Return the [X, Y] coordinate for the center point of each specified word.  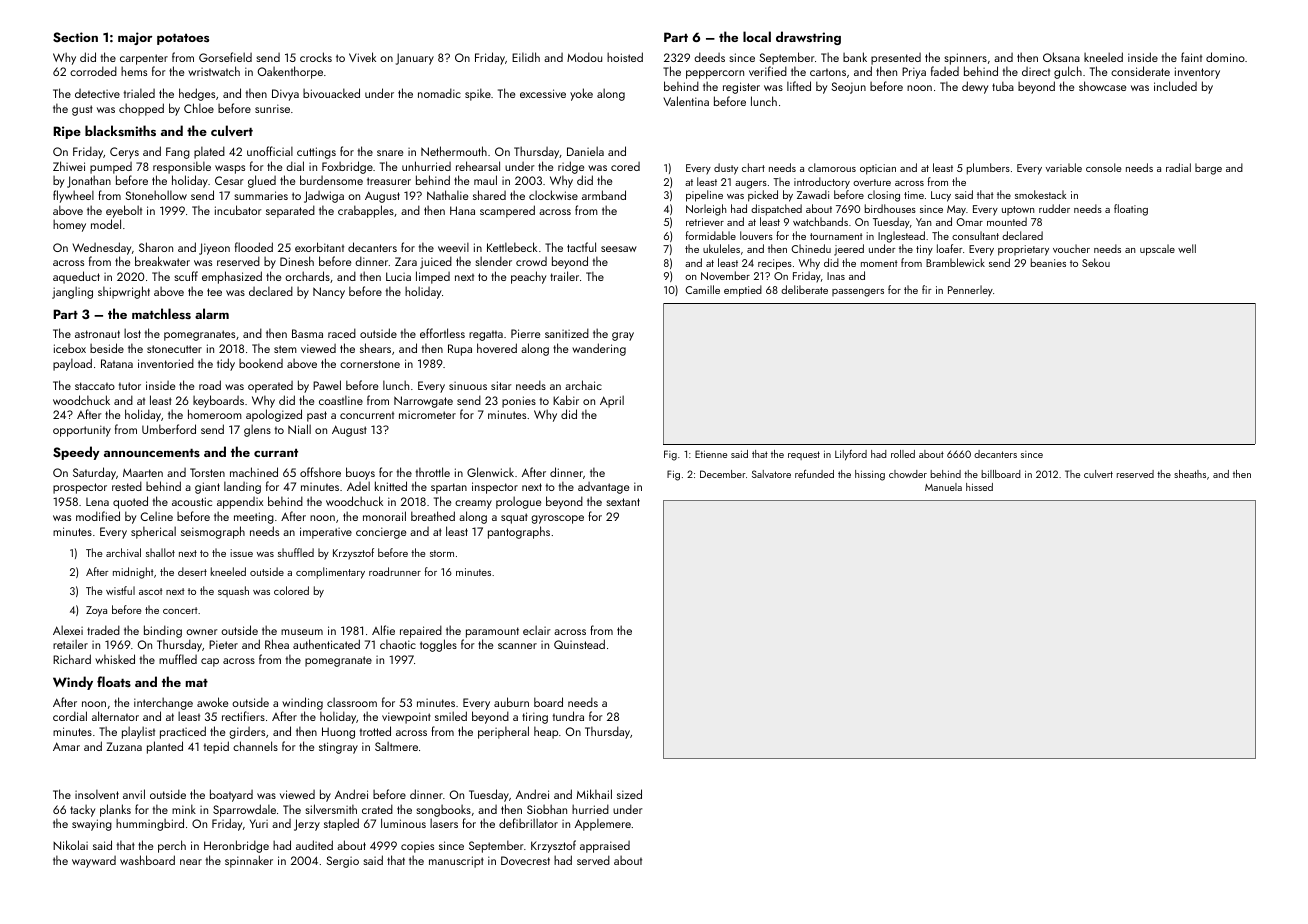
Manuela [943, 487]
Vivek [362, 57]
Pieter [223, 644]
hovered [497, 348]
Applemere [603, 824]
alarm [212, 313]
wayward [94, 862]
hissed [979, 487]
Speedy [76, 453]
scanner [517, 646]
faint [1191, 57]
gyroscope [557, 519]
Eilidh [526, 57]
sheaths [1190, 474]
